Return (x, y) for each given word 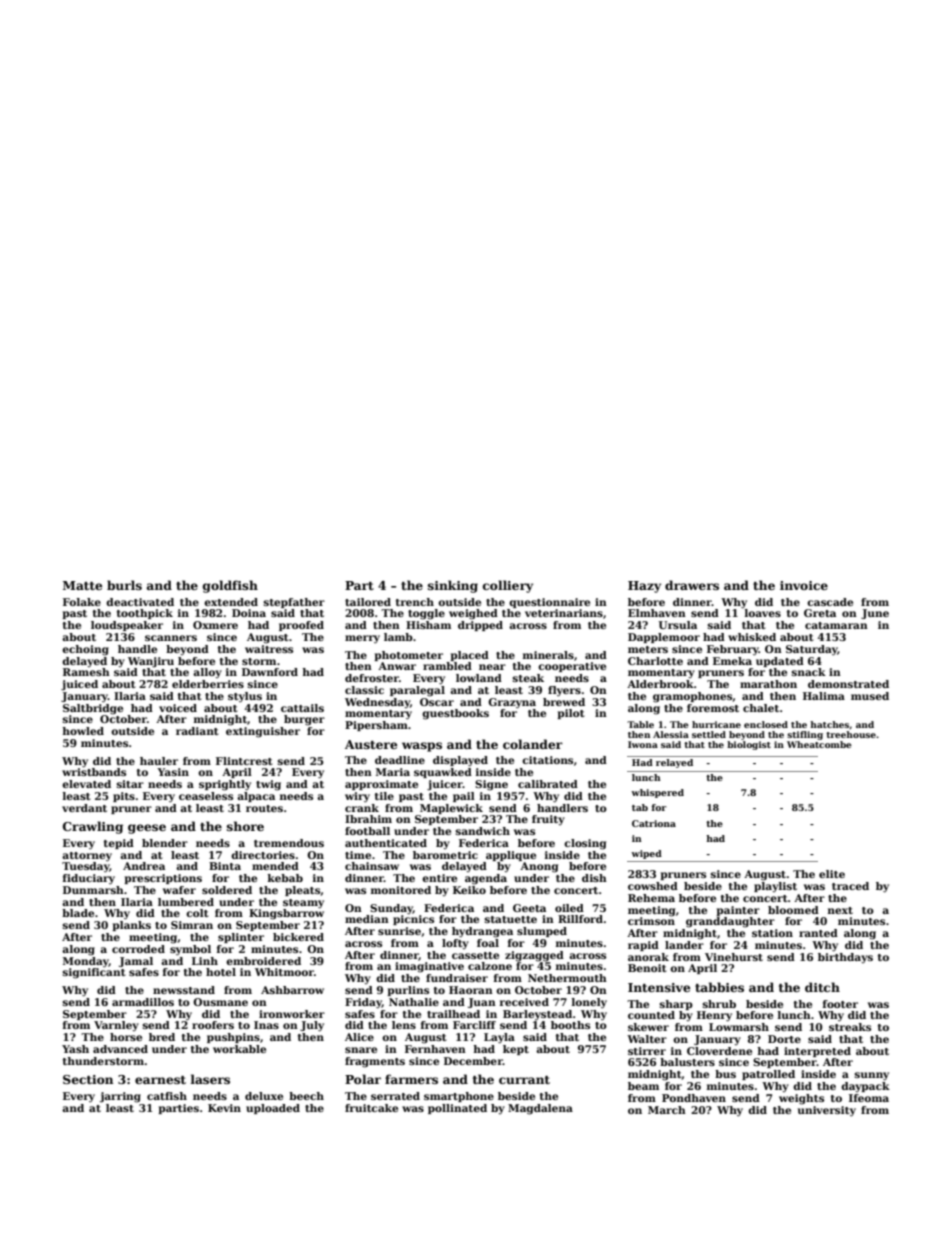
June (875, 614)
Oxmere (215, 625)
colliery (508, 586)
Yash (75, 1049)
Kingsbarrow (286, 914)
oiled (569, 908)
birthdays (845, 958)
